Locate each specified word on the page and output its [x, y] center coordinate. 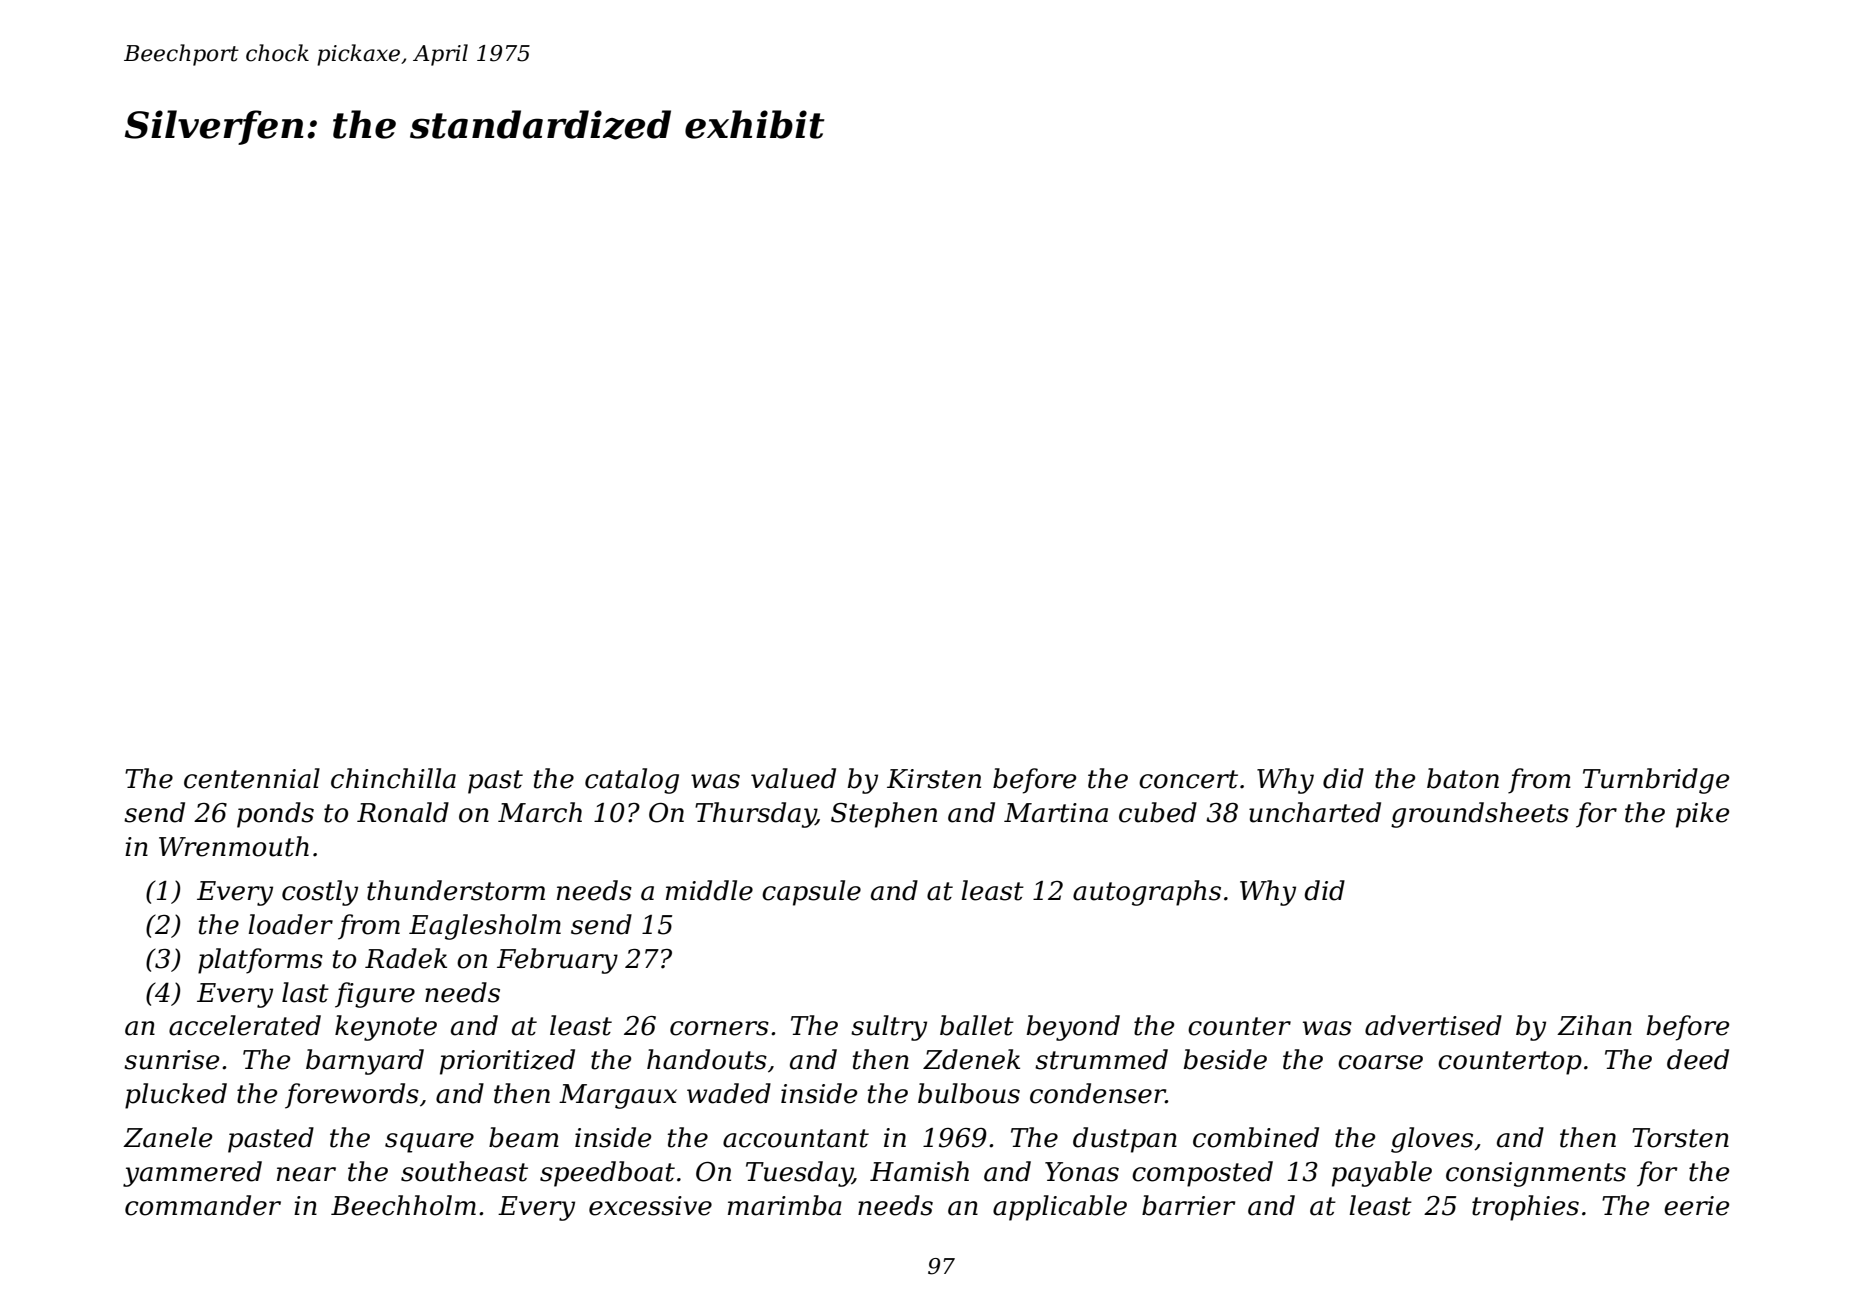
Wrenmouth [234, 846]
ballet [977, 1025]
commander [203, 1205]
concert [1188, 779]
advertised [1433, 1025]
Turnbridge [1656, 781]
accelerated [245, 1025]
